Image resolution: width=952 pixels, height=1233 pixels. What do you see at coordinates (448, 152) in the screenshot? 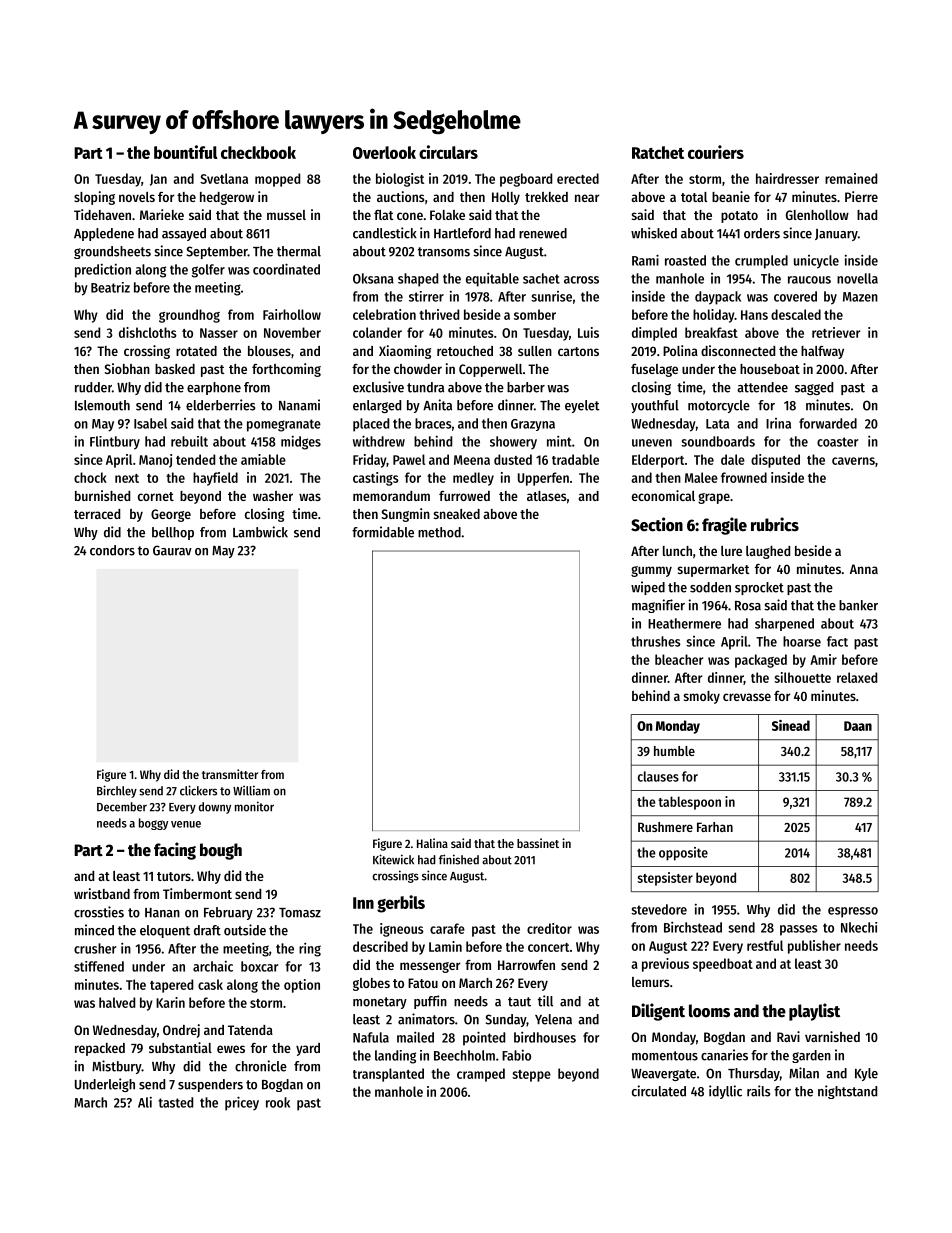
I see `circulars` at bounding box center [448, 152].
